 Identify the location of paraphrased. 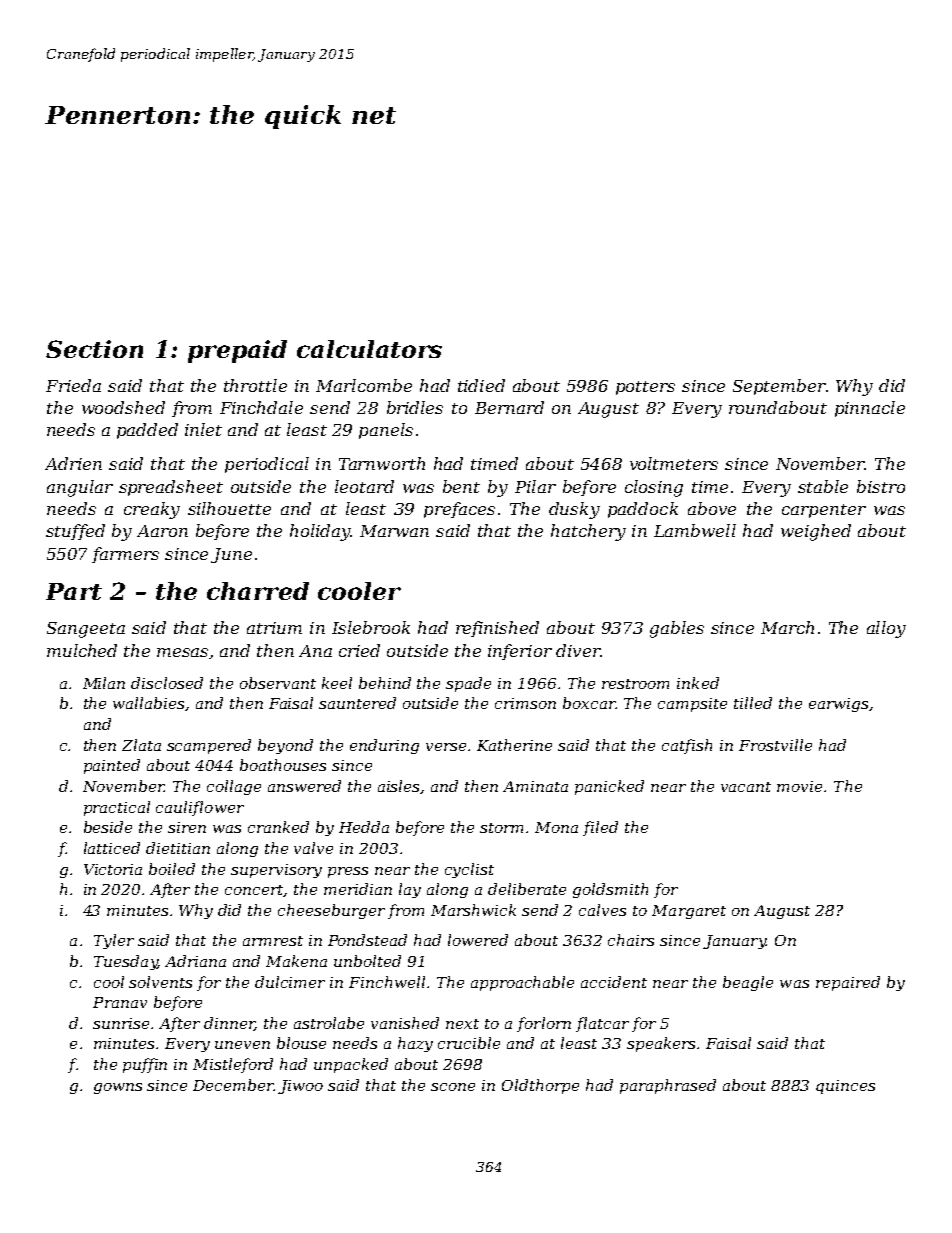
(668, 1086).
